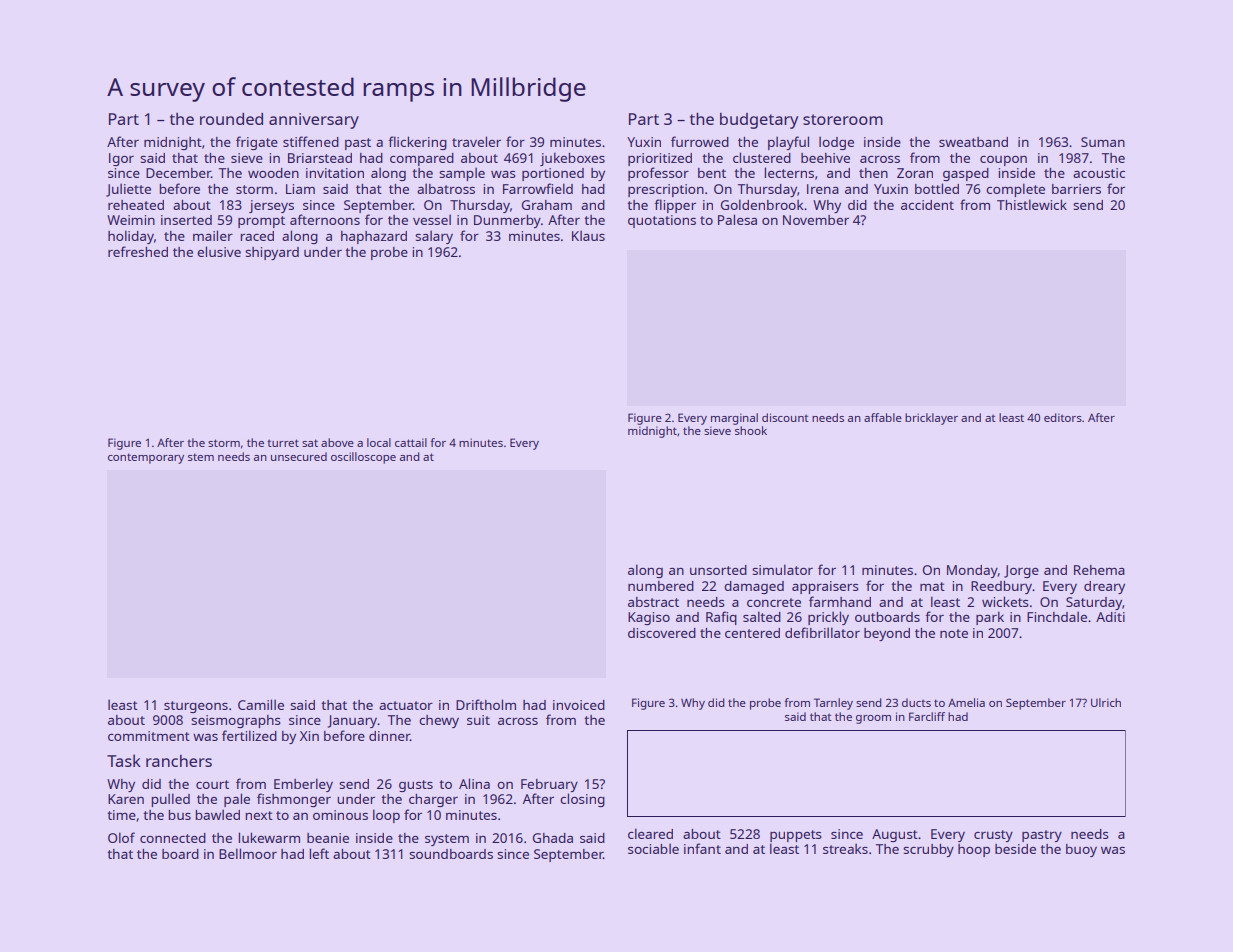 This document has width=1233, height=952. I want to click on storeroom, so click(843, 119).
